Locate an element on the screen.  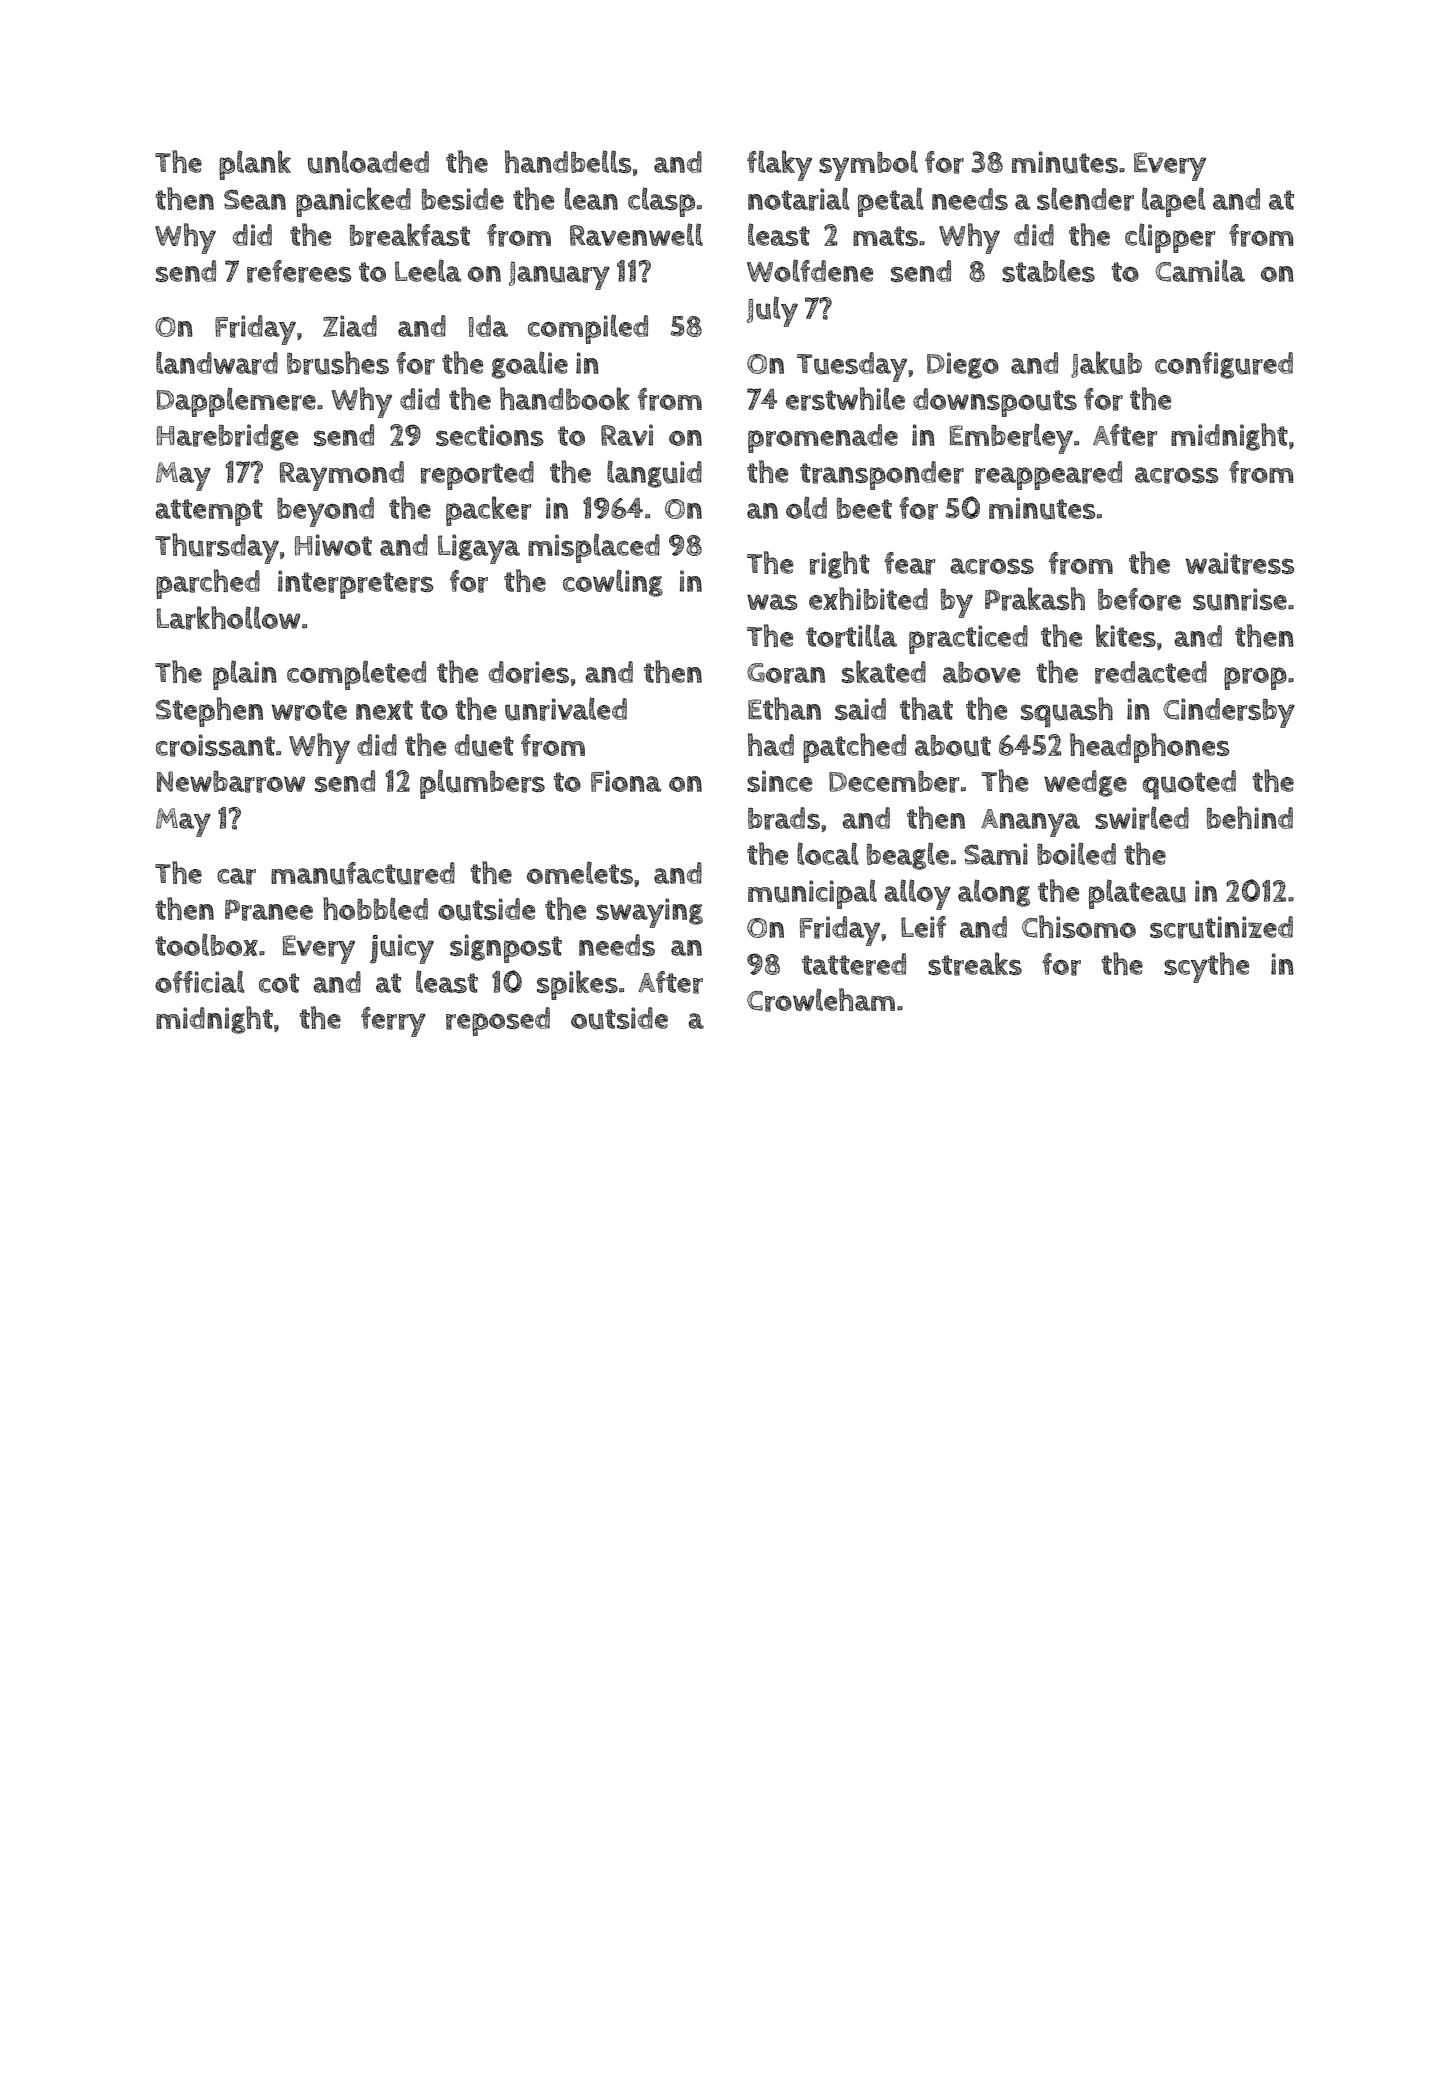
languid is located at coordinates (654, 474).
